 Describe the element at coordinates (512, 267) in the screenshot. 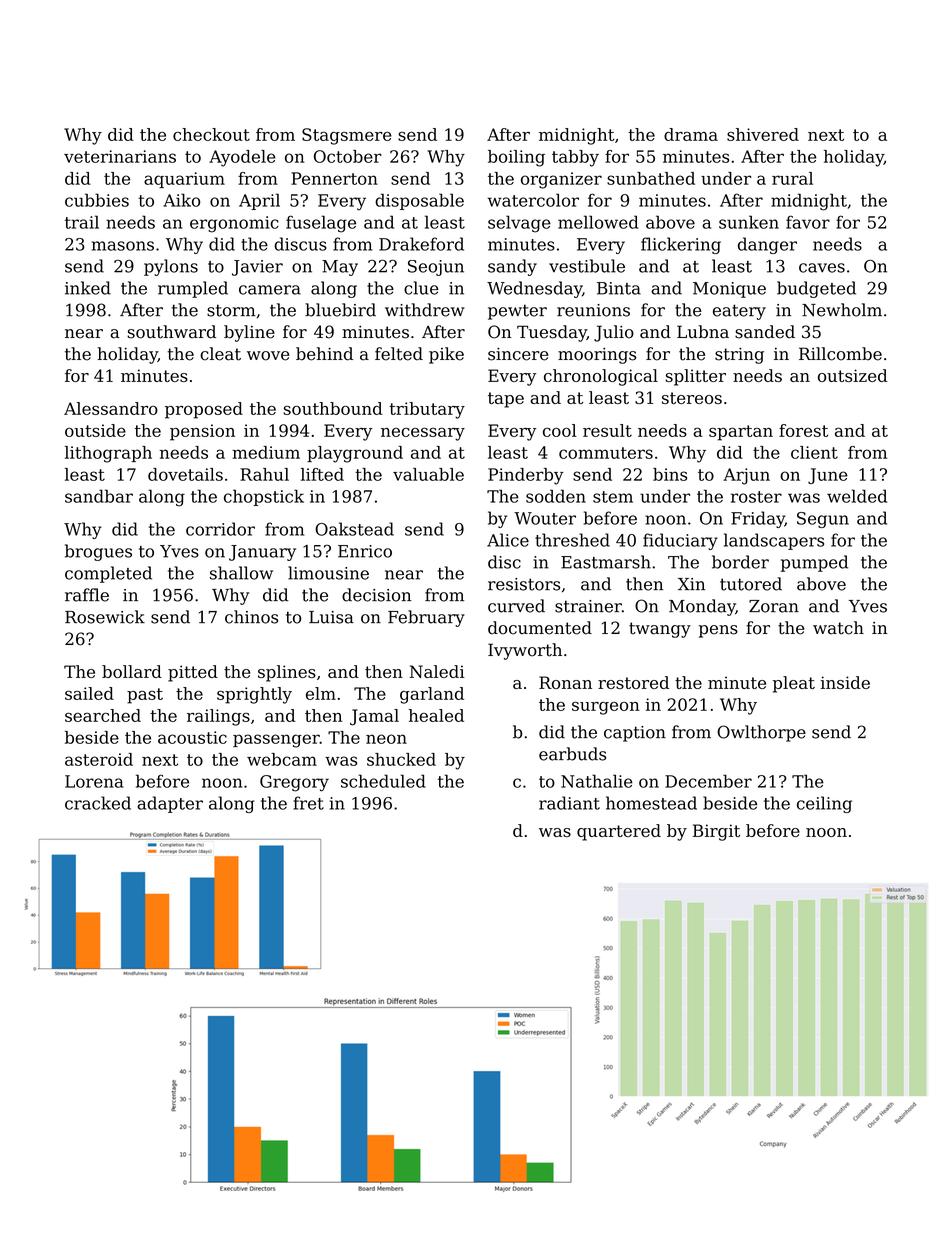

I see `sandy` at that location.
